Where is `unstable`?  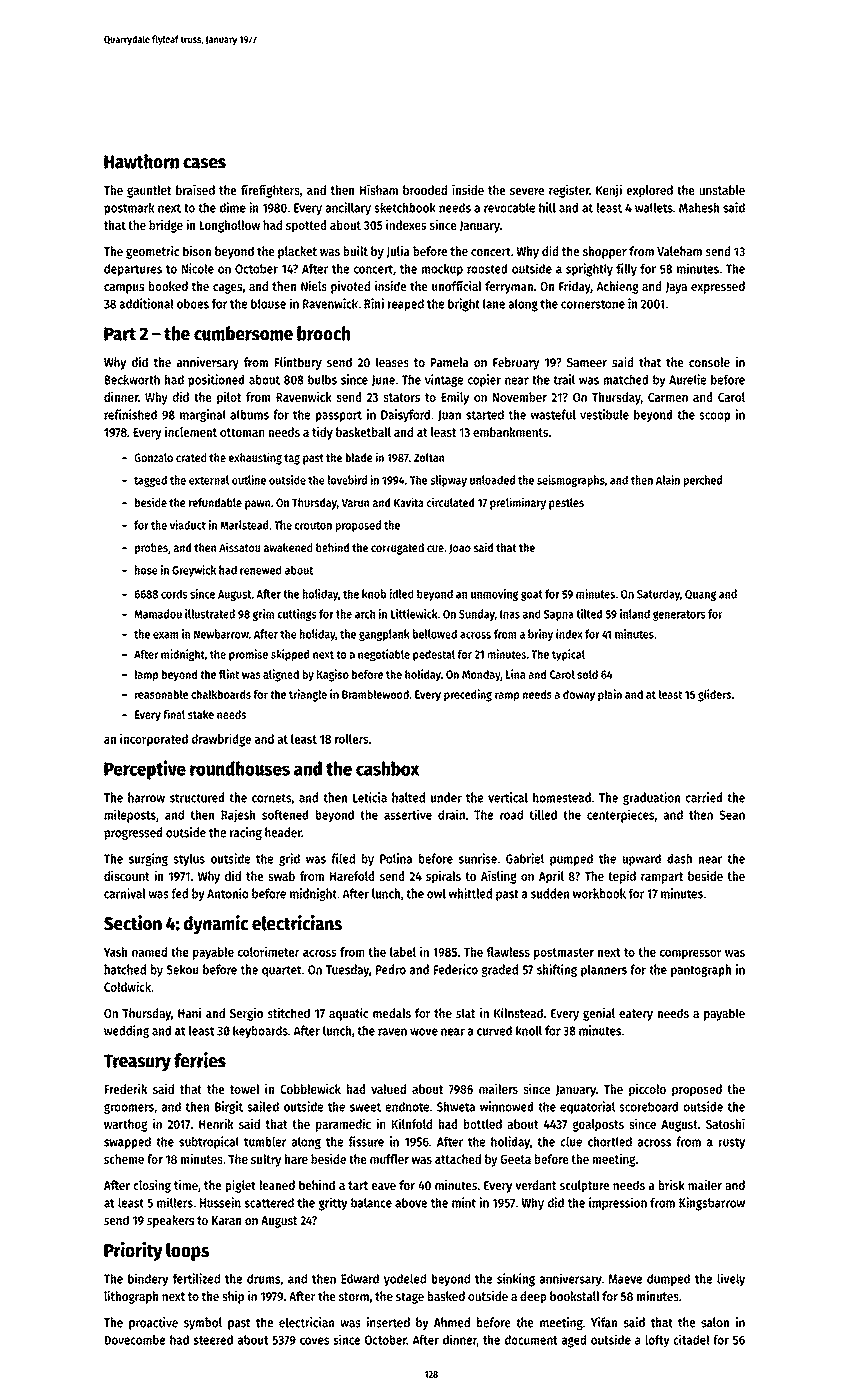 unstable is located at coordinates (722, 190).
